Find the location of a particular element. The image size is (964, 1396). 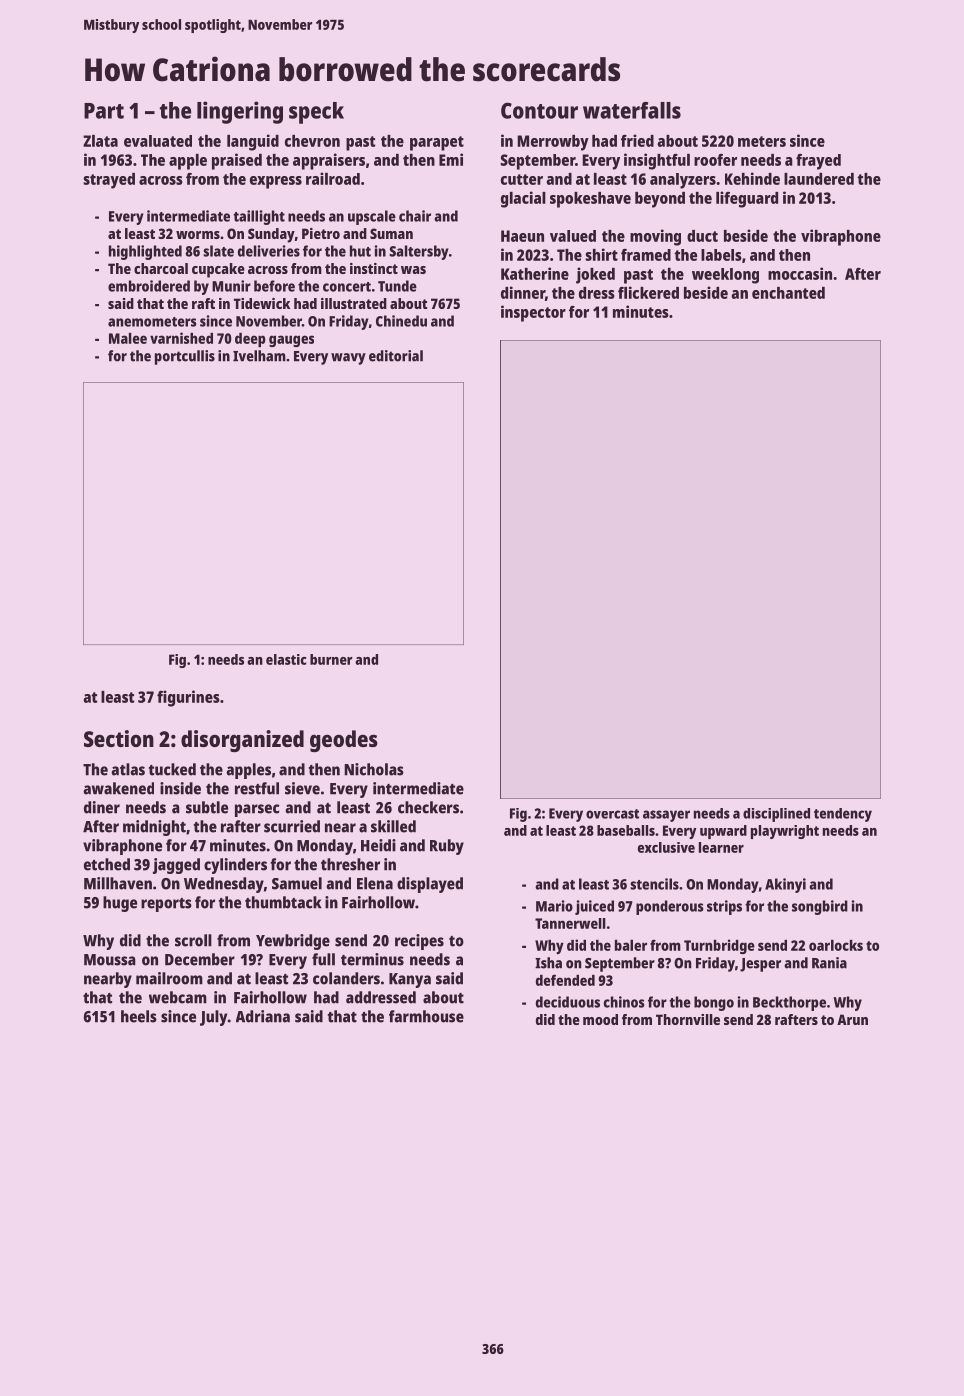

scroll is located at coordinates (193, 940).
